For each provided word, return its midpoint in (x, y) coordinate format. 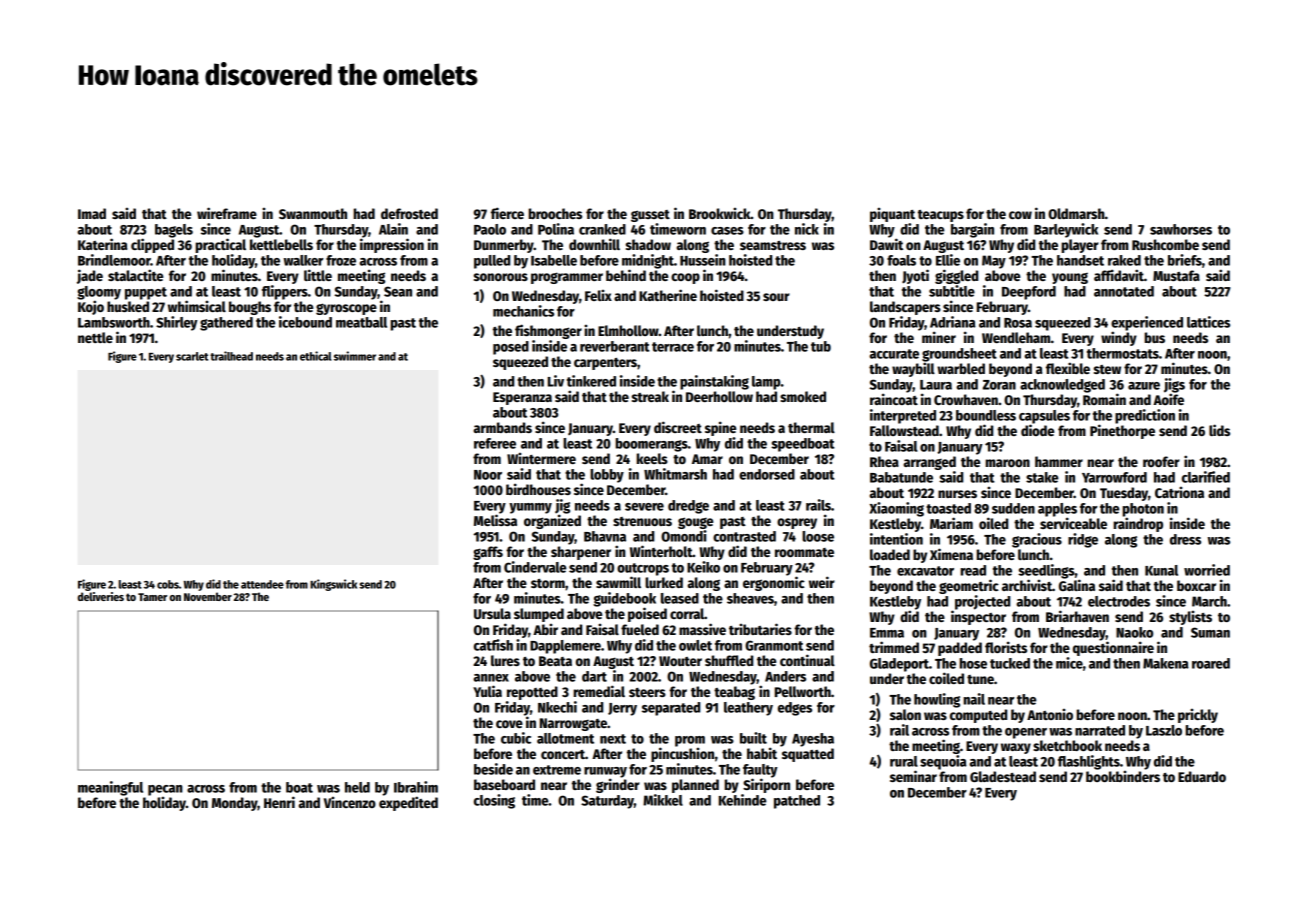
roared (1211, 663)
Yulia (487, 691)
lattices (1208, 322)
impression (392, 245)
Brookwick (720, 213)
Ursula (492, 613)
